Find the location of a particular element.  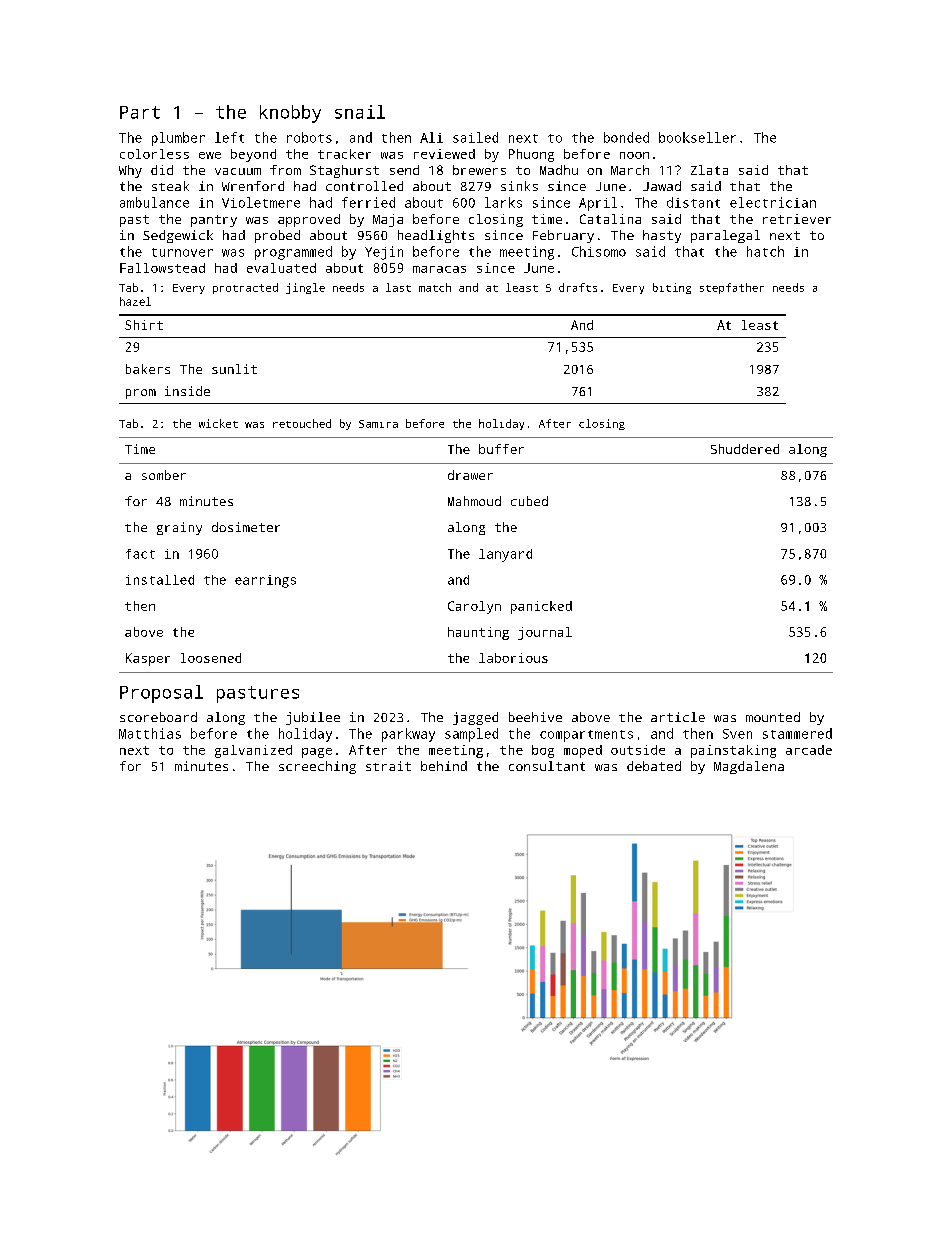

hasty is located at coordinates (662, 236).
